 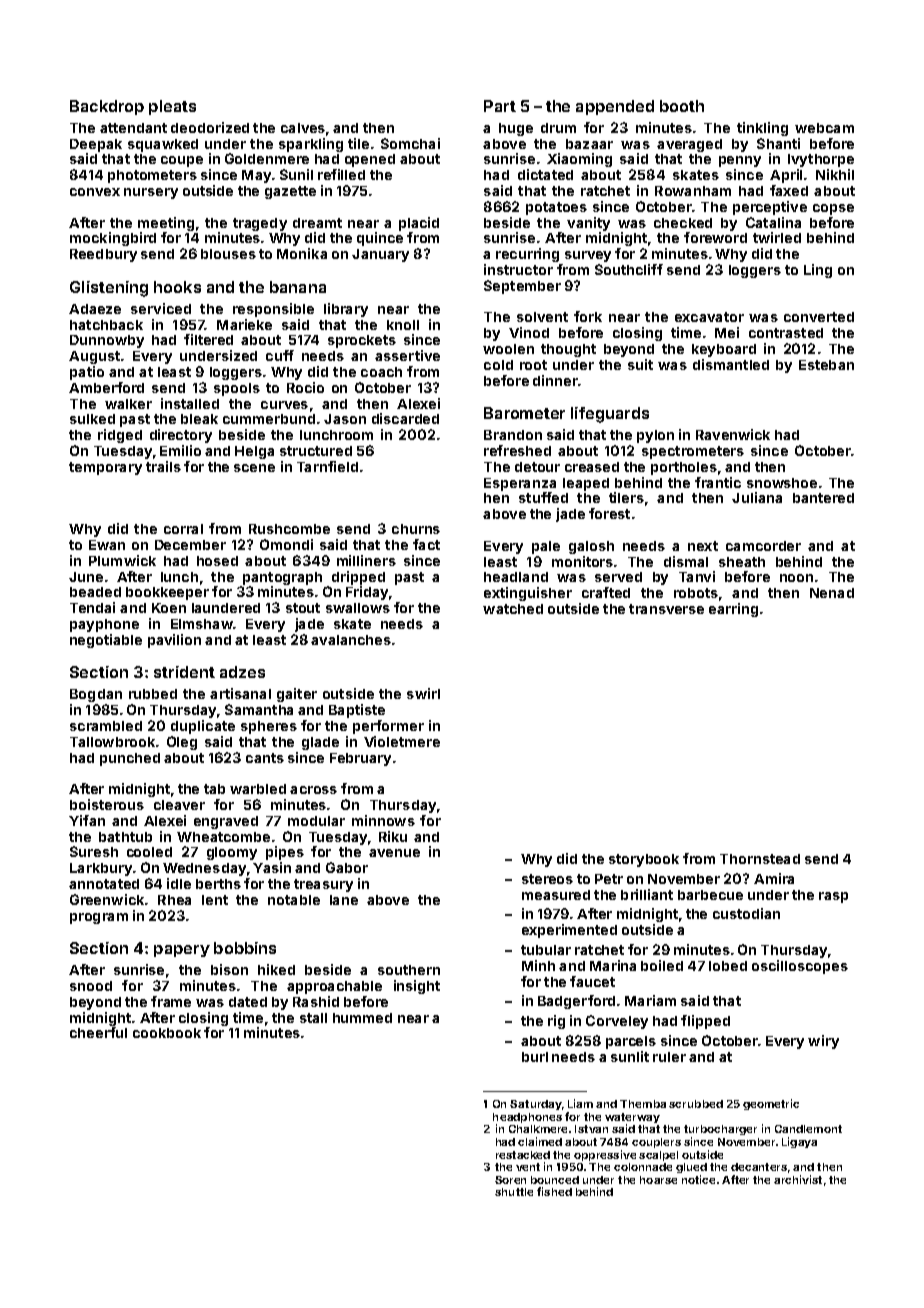 What do you see at coordinates (327, 466) in the image?
I see `Tarnfield` at bounding box center [327, 466].
